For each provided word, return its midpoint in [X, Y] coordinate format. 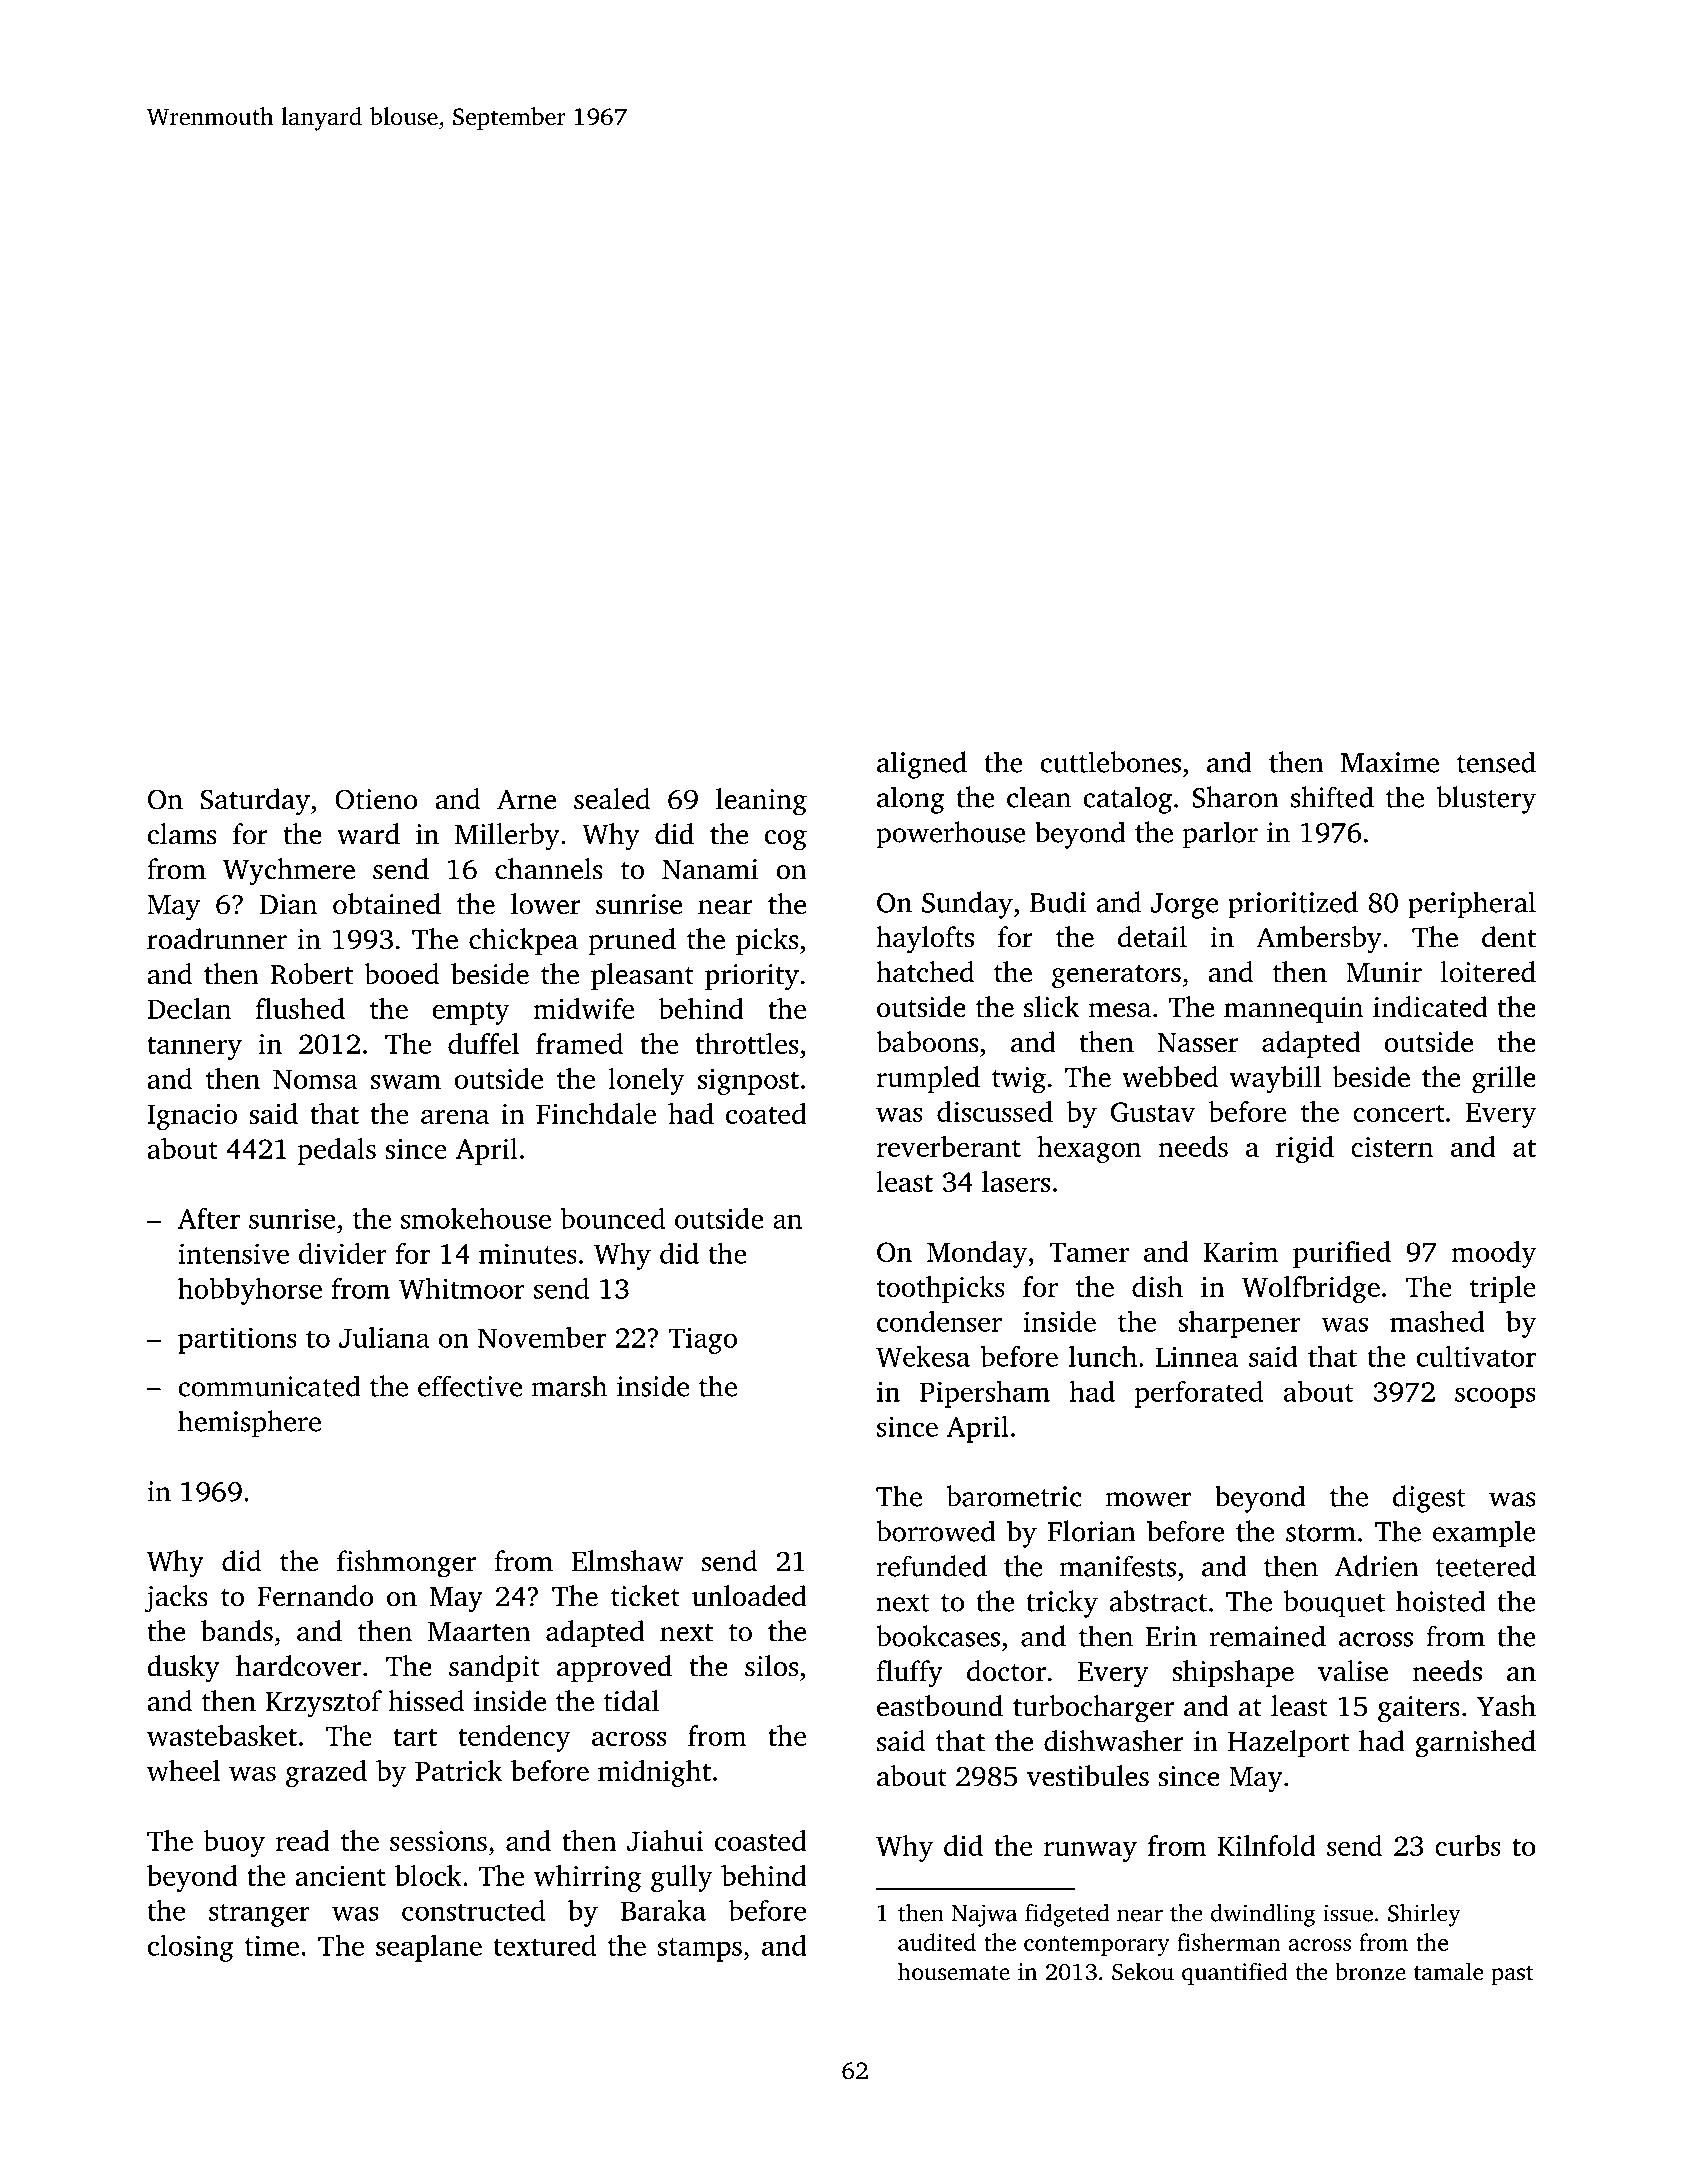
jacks [176, 1599]
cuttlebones [1110, 762]
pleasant [642, 976]
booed [401, 974]
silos [771, 1666]
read [302, 1840]
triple [1503, 1289]
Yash [1506, 1706]
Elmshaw [627, 1561]
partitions [237, 1340]
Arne [526, 799]
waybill [1275, 1080]
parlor [1220, 835]
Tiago [702, 1340]
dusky [183, 1669]
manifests [1118, 1566]
